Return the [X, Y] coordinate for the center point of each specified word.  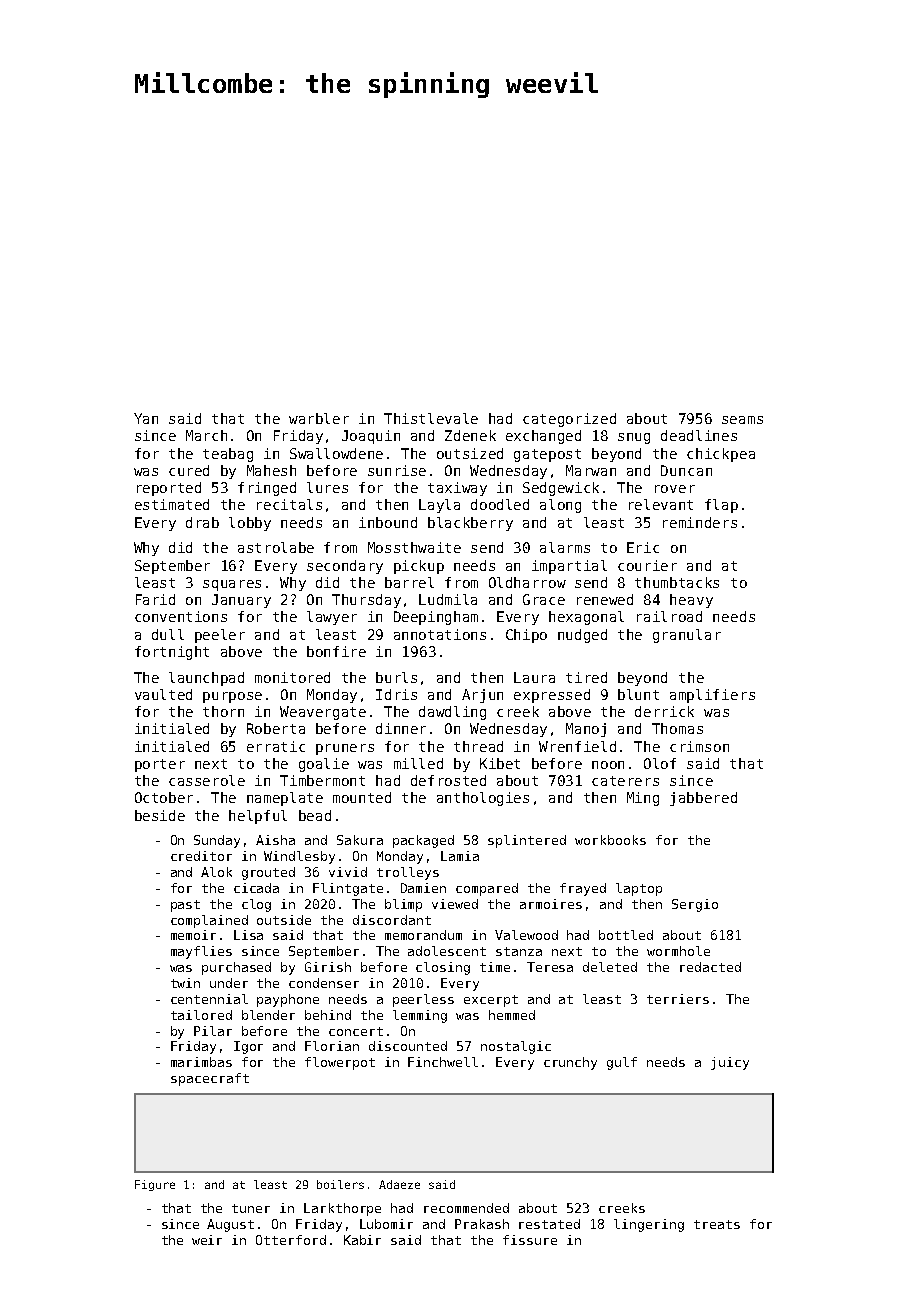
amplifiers [712, 696]
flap [721, 506]
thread [478, 746]
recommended [466, 1208]
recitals [289, 504]
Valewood [526, 935]
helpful [258, 817]
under [229, 983]
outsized [470, 453]
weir [207, 1240]
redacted [710, 967]
